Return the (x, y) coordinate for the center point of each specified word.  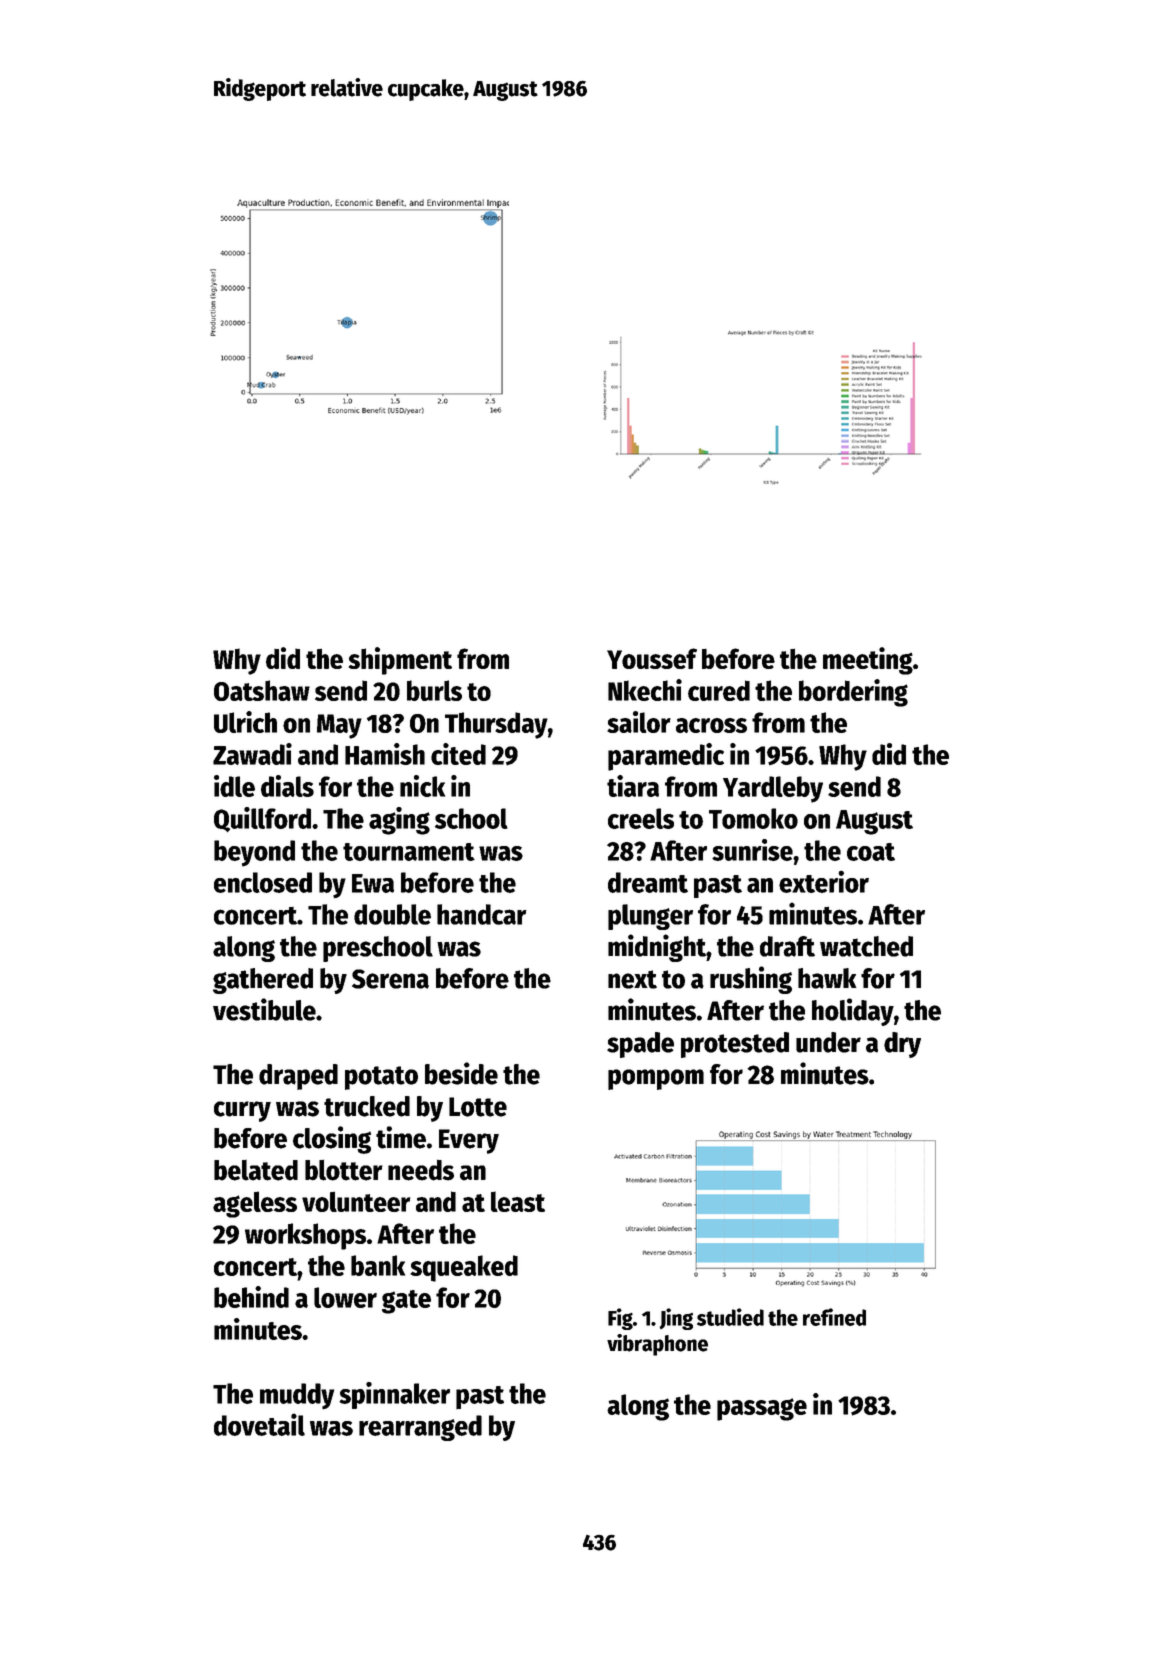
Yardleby (773, 789)
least (518, 1201)
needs (421, 1170)
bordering (853, 693)
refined (834, 1317)
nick (422, 786)
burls (434, 690)
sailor (639, 722)
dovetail (259, 1424)
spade (640, 1045)
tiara (633, 786)
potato (381, 1078)
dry (902, 1045)
